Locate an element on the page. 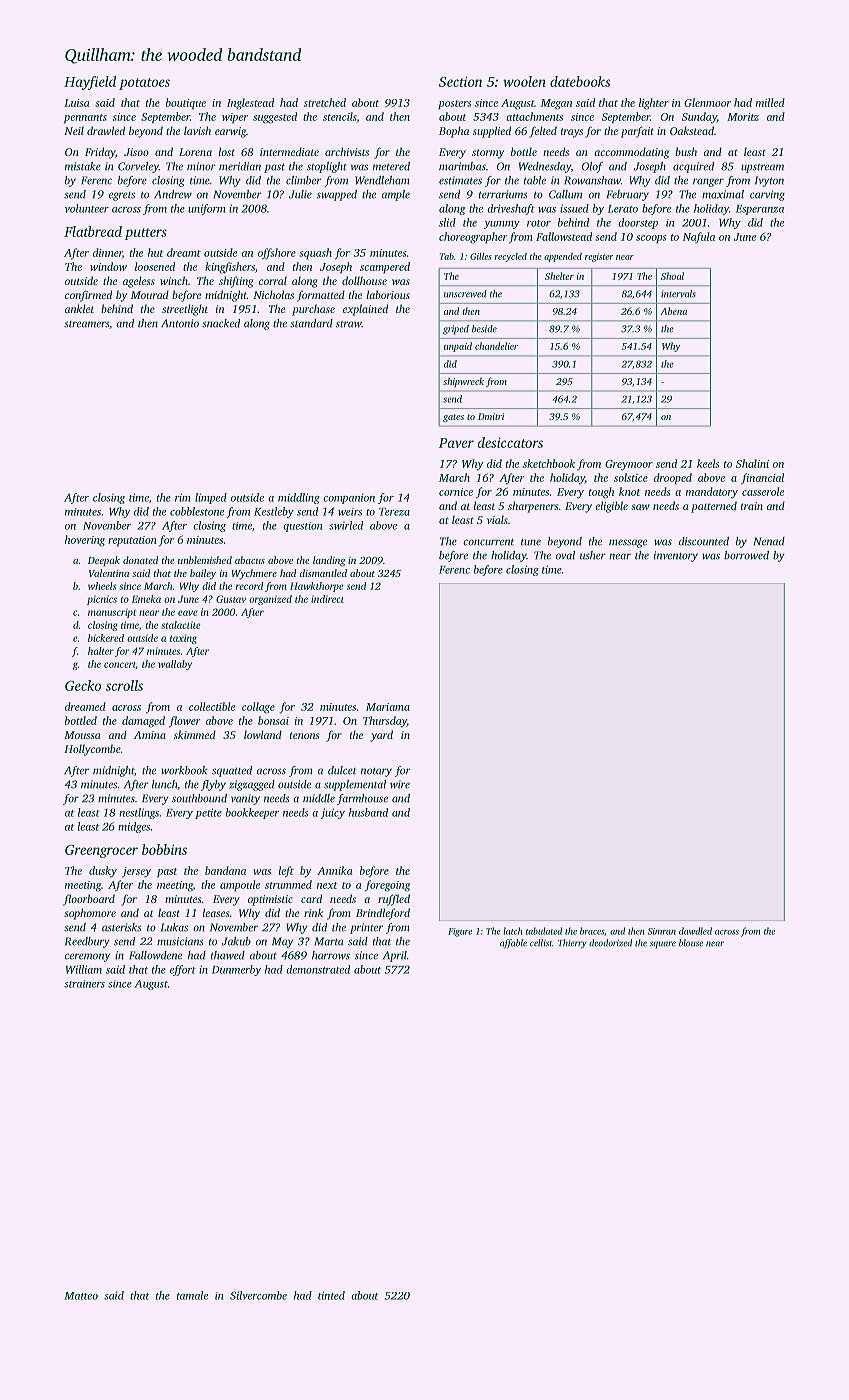 The image size is (849, 1400). ample is located at coordinates (396, 195).
